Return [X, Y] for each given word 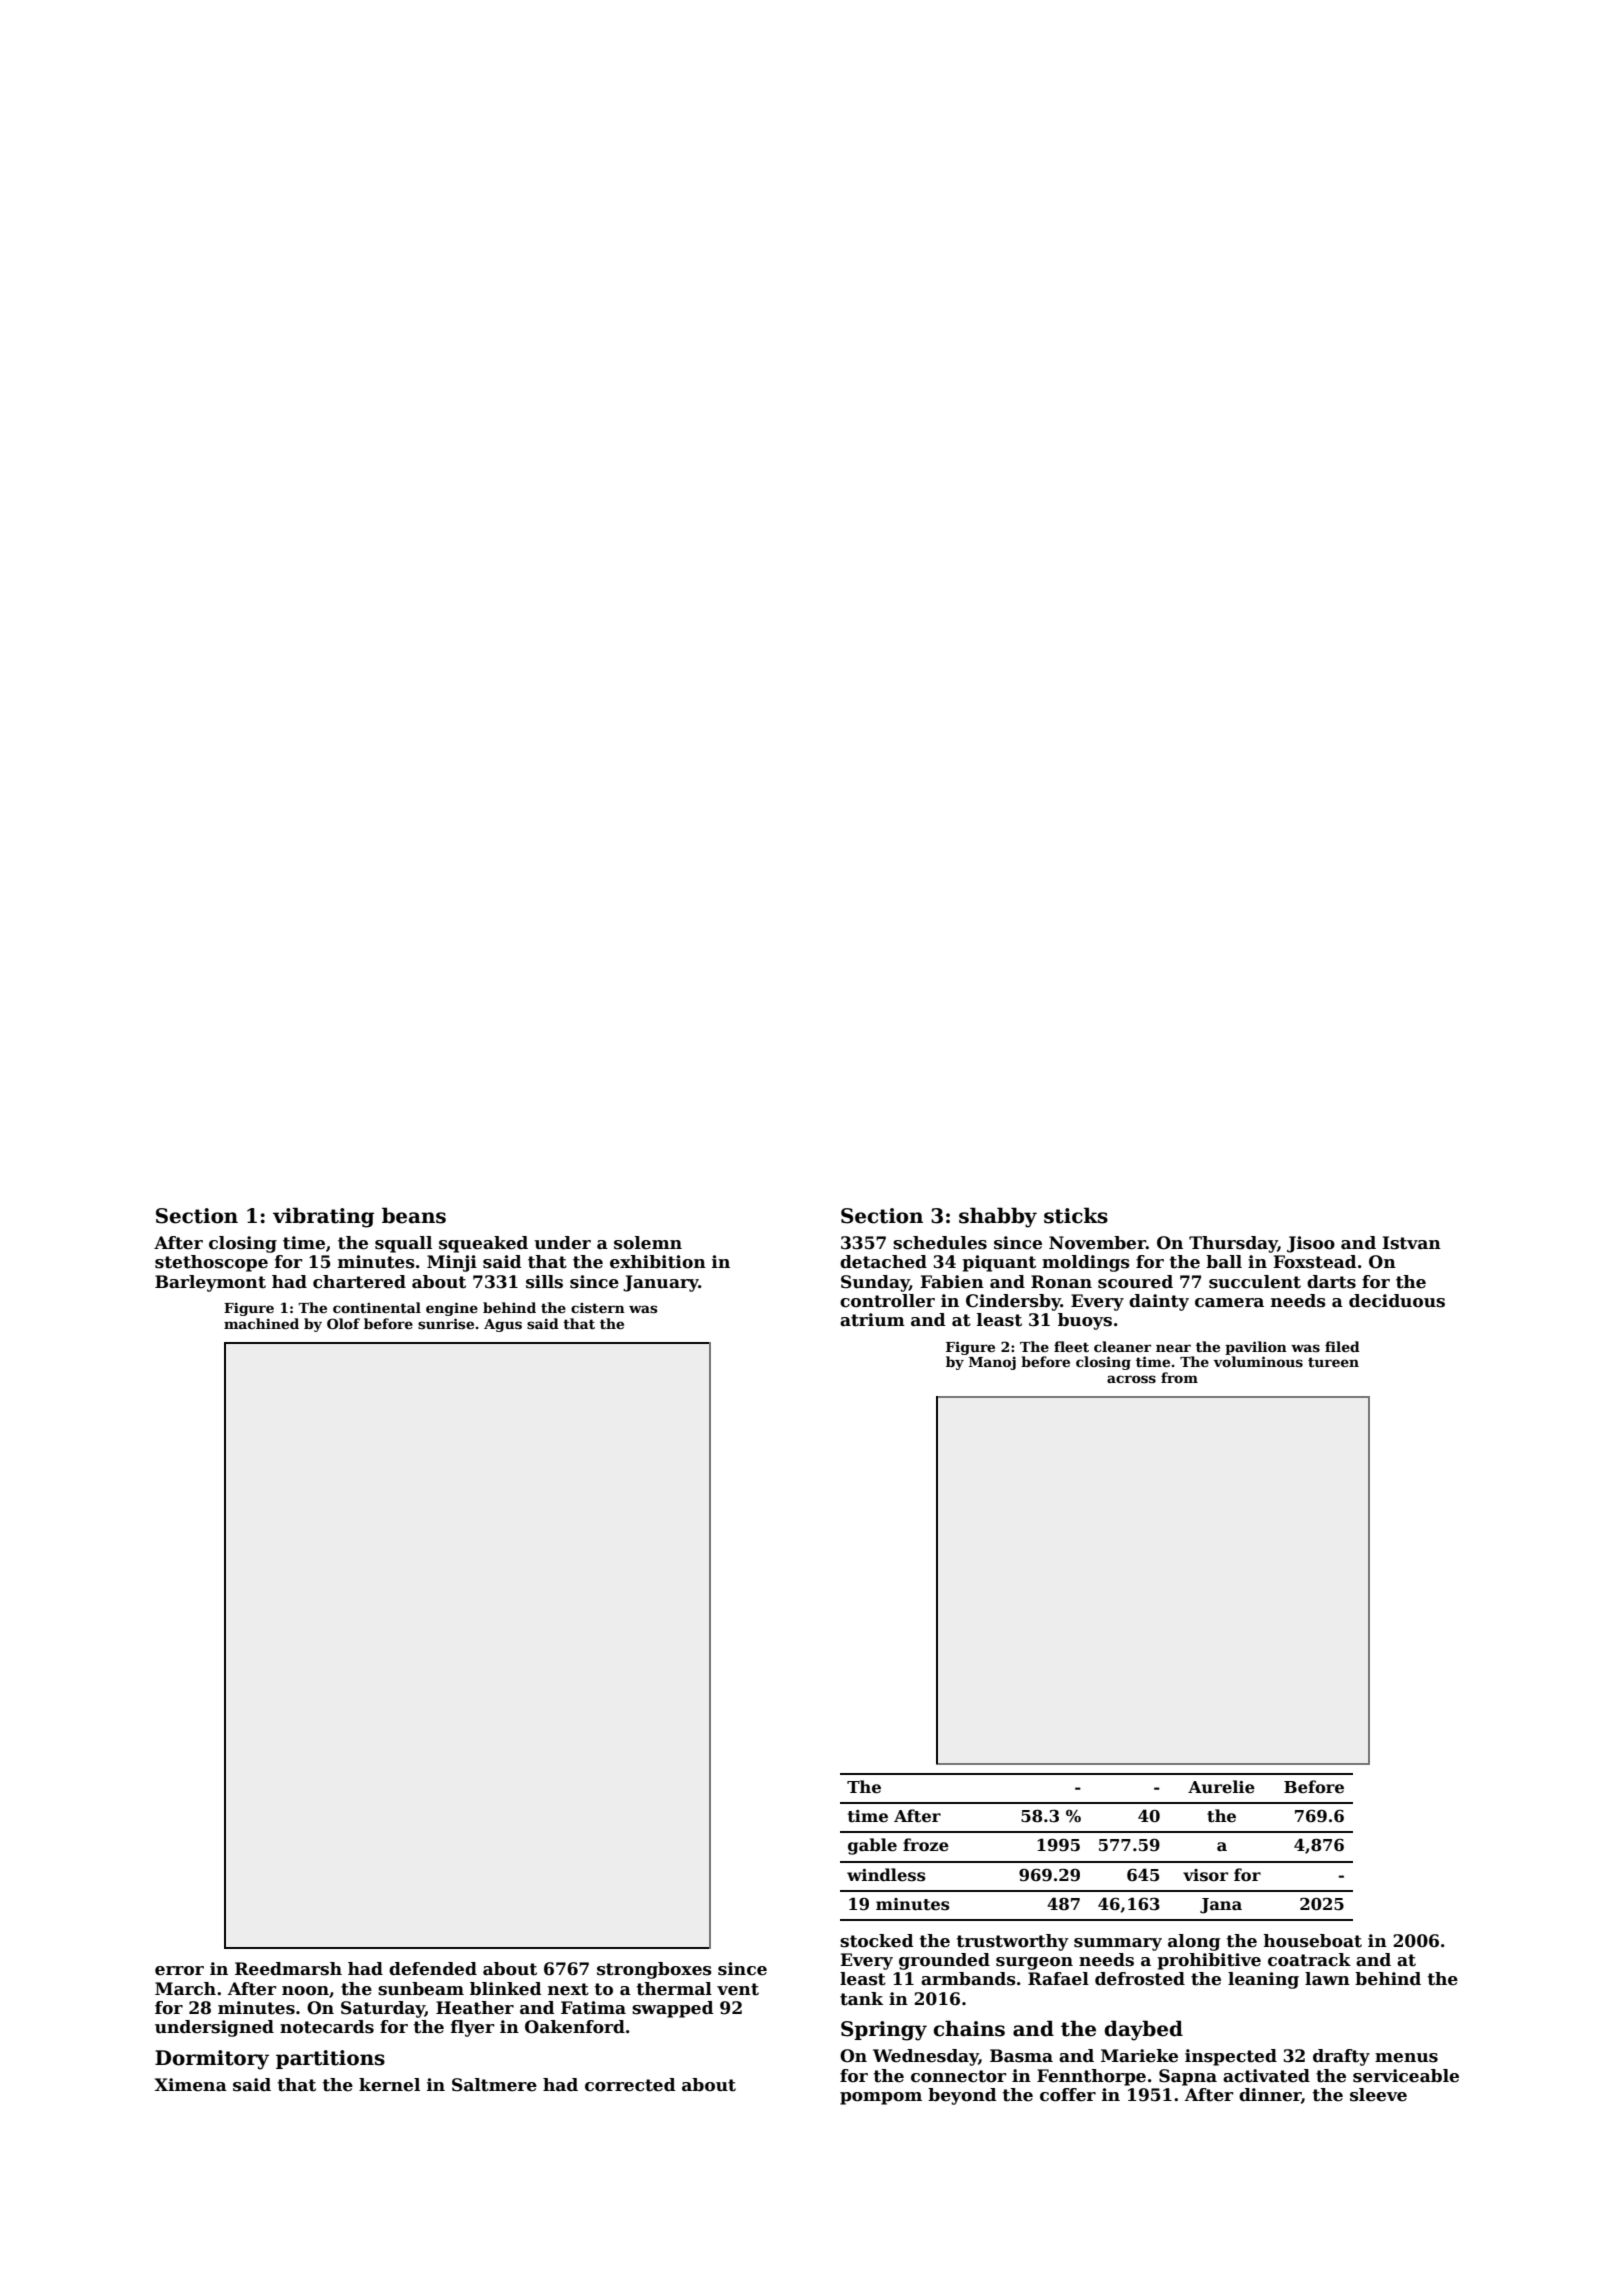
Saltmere [494, 2085]
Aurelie [1221, 1787]
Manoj [992, 1363]
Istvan [1411, 1243]
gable [872, 1846]
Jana [1221, 1906]
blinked [506, 1989]
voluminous [1258, 1361]
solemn [648, 1243]
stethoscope [211, 1263]
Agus [503, 1325]
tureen [1333, 1362]
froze [926, 1844]
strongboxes [654, 1970]
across [1131, 1379]
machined [261, 1323]
